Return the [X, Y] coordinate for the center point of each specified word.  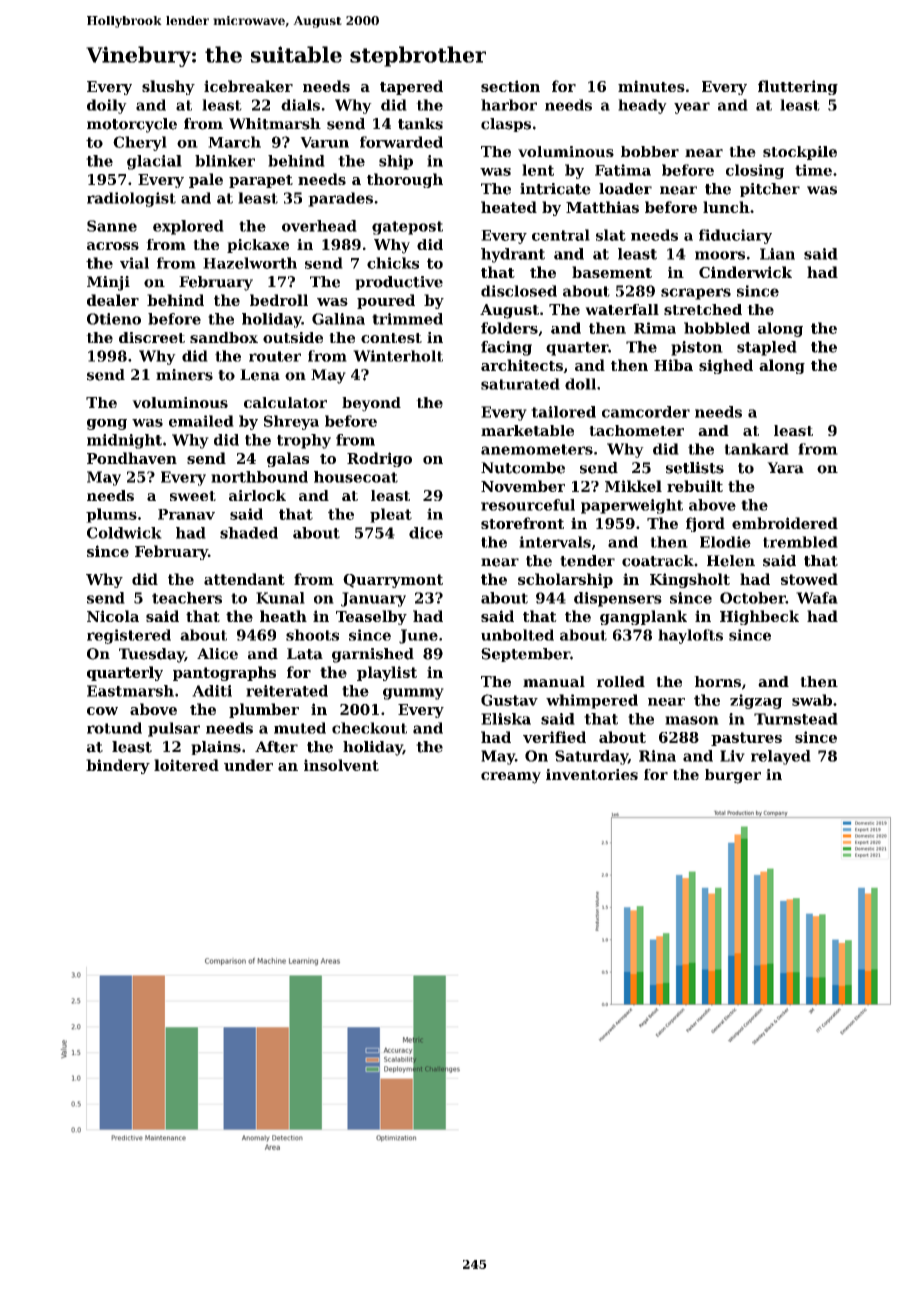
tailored [563, 412]
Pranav [186, 514]
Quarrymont [393, 581]
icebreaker [248, 86]
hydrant [513, 255]
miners [184, 375]
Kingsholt [690, 580]
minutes [651, 86]
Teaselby [371, 617]
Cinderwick [745, 272]
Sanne [112, 226]
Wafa [817, 598]
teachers [187, 598]
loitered [186, 765]
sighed [726, 366]
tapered [411, 87]
